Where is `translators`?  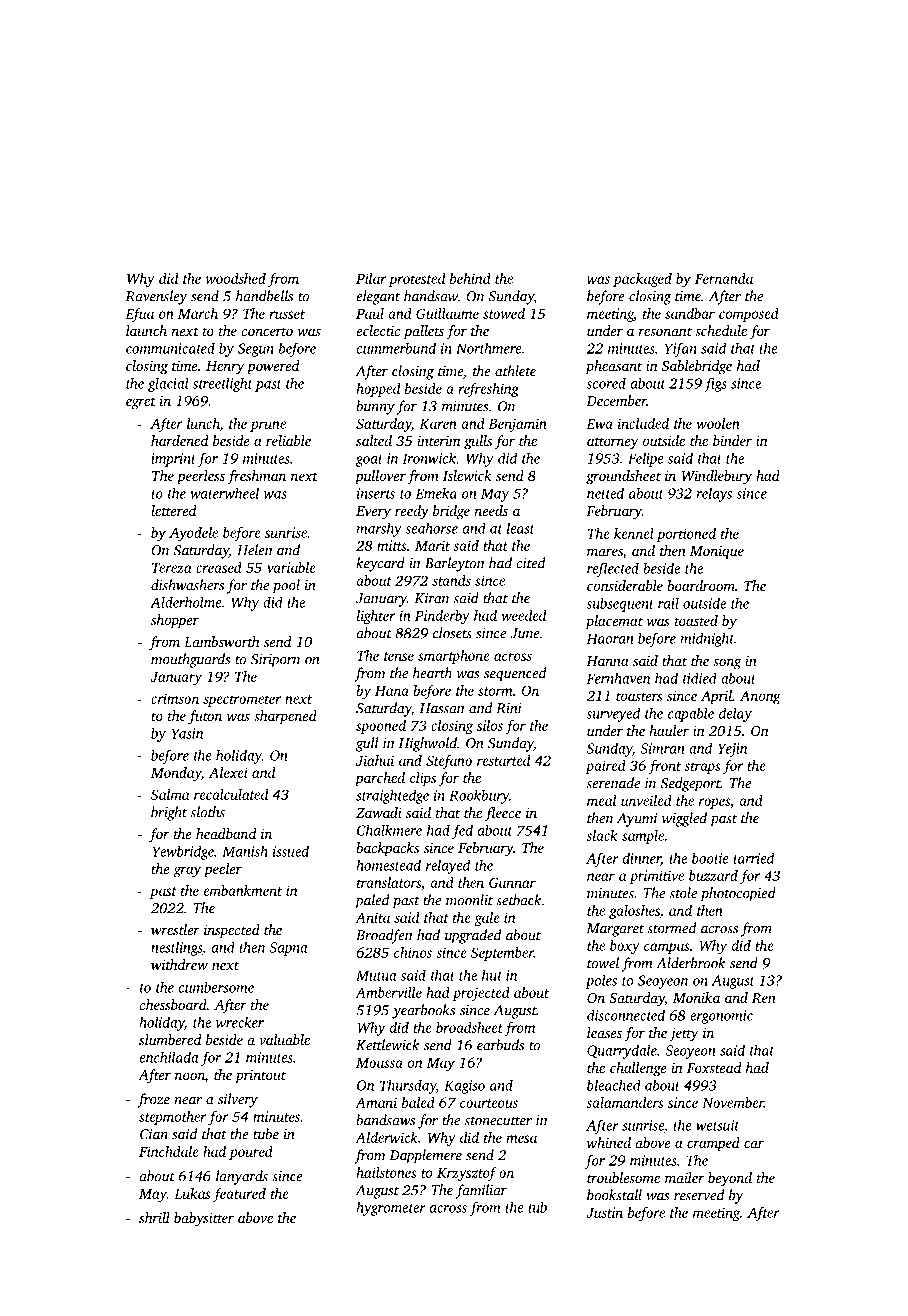
translators is located at coordinates (389, 882).
